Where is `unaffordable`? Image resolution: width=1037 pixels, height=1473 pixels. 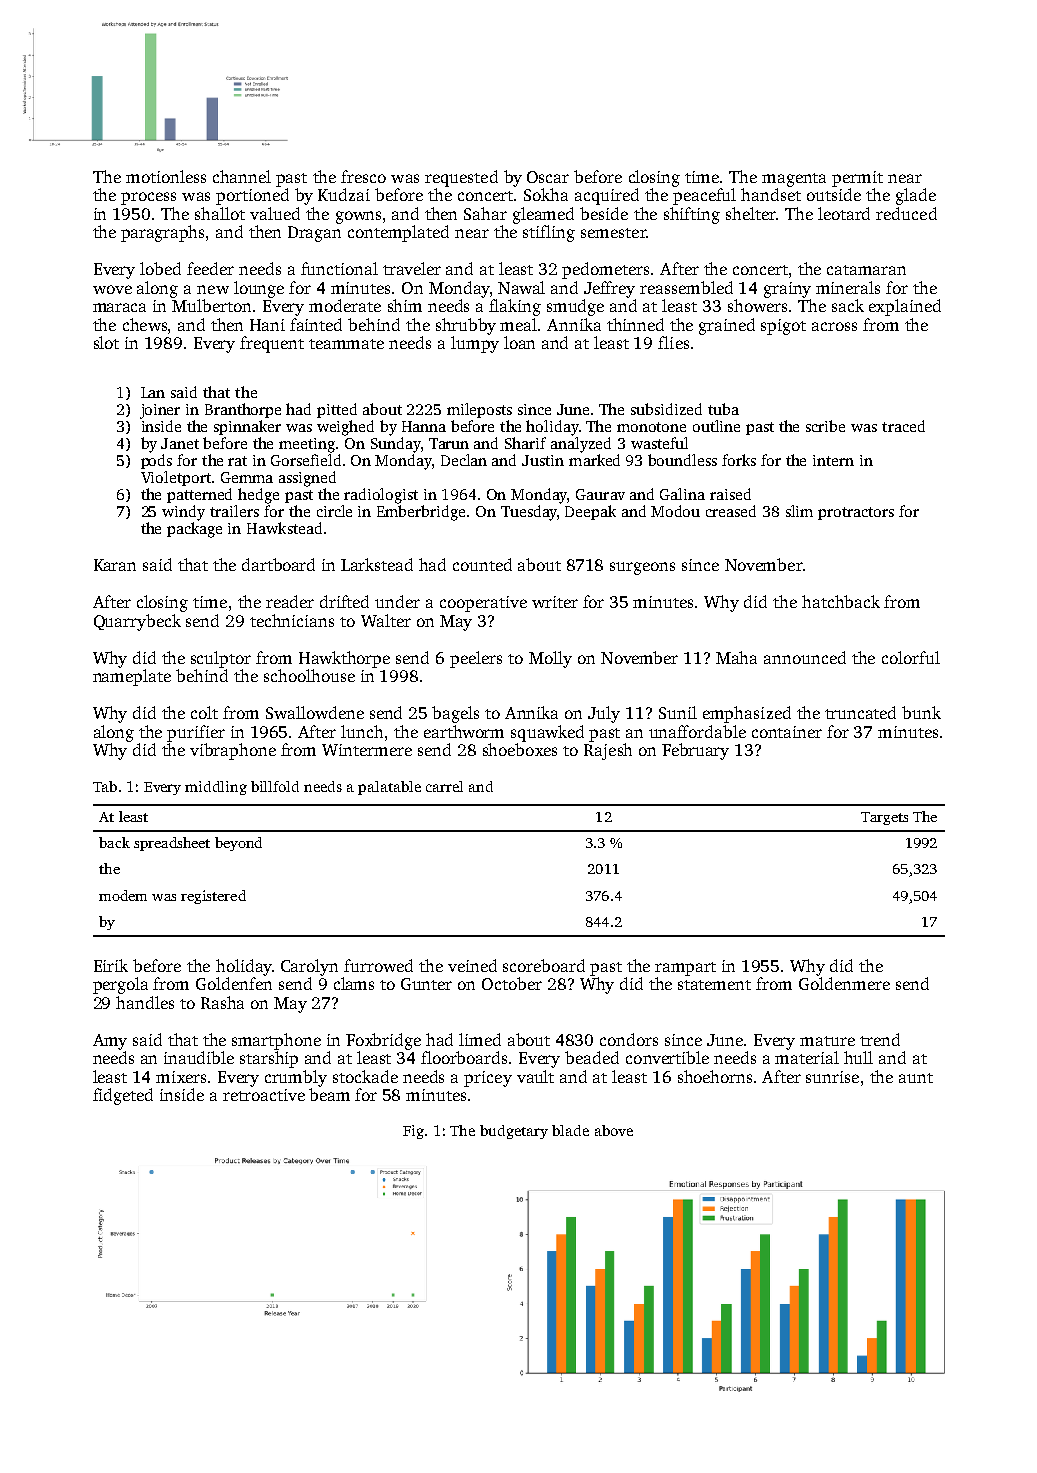
unaffordable is located at coordinates (697, 731).
